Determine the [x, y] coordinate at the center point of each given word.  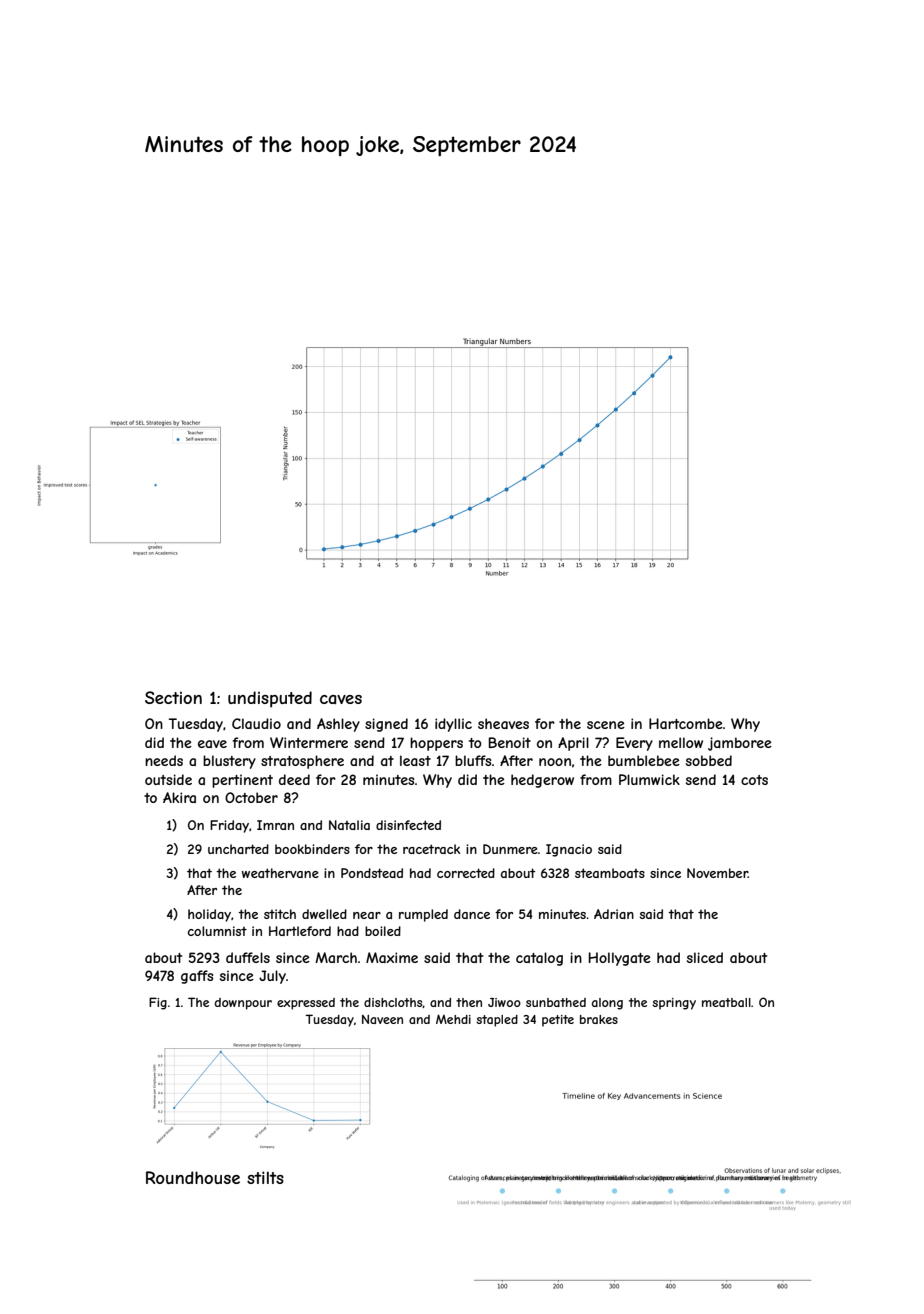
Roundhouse [193, 1177]
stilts [265, 1177]
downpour [243, 1004]
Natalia [349, 825]
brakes [599, 1019]
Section [173, 697]
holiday [209, 915]
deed [294, 779]
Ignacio [569, 850]
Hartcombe [686, 723]
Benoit [510, 742]
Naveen [382, 1019]
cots [754, 780]
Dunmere [510, 849]
